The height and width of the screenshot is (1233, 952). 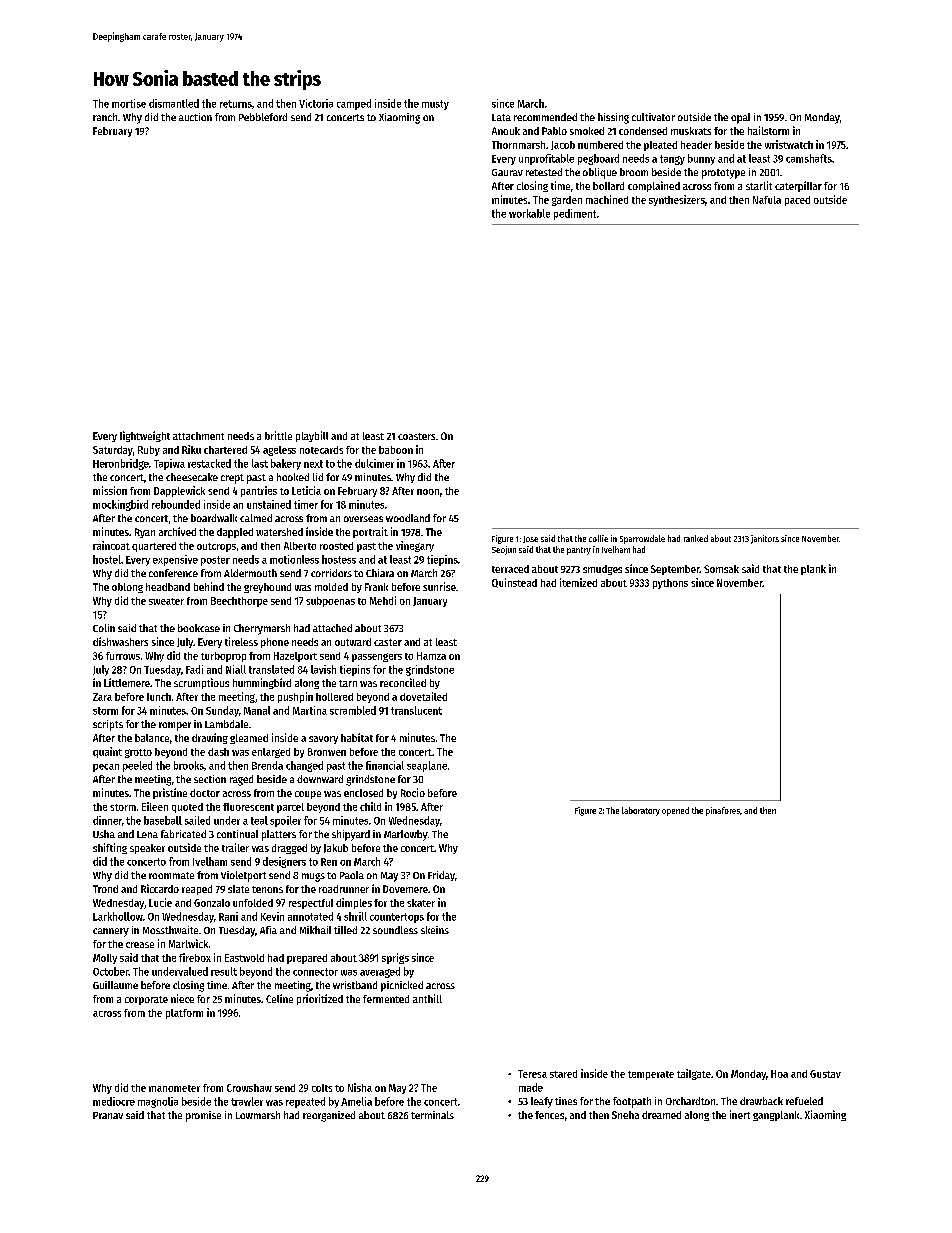 I want to click on Celine, so click(x=279, y=998).
